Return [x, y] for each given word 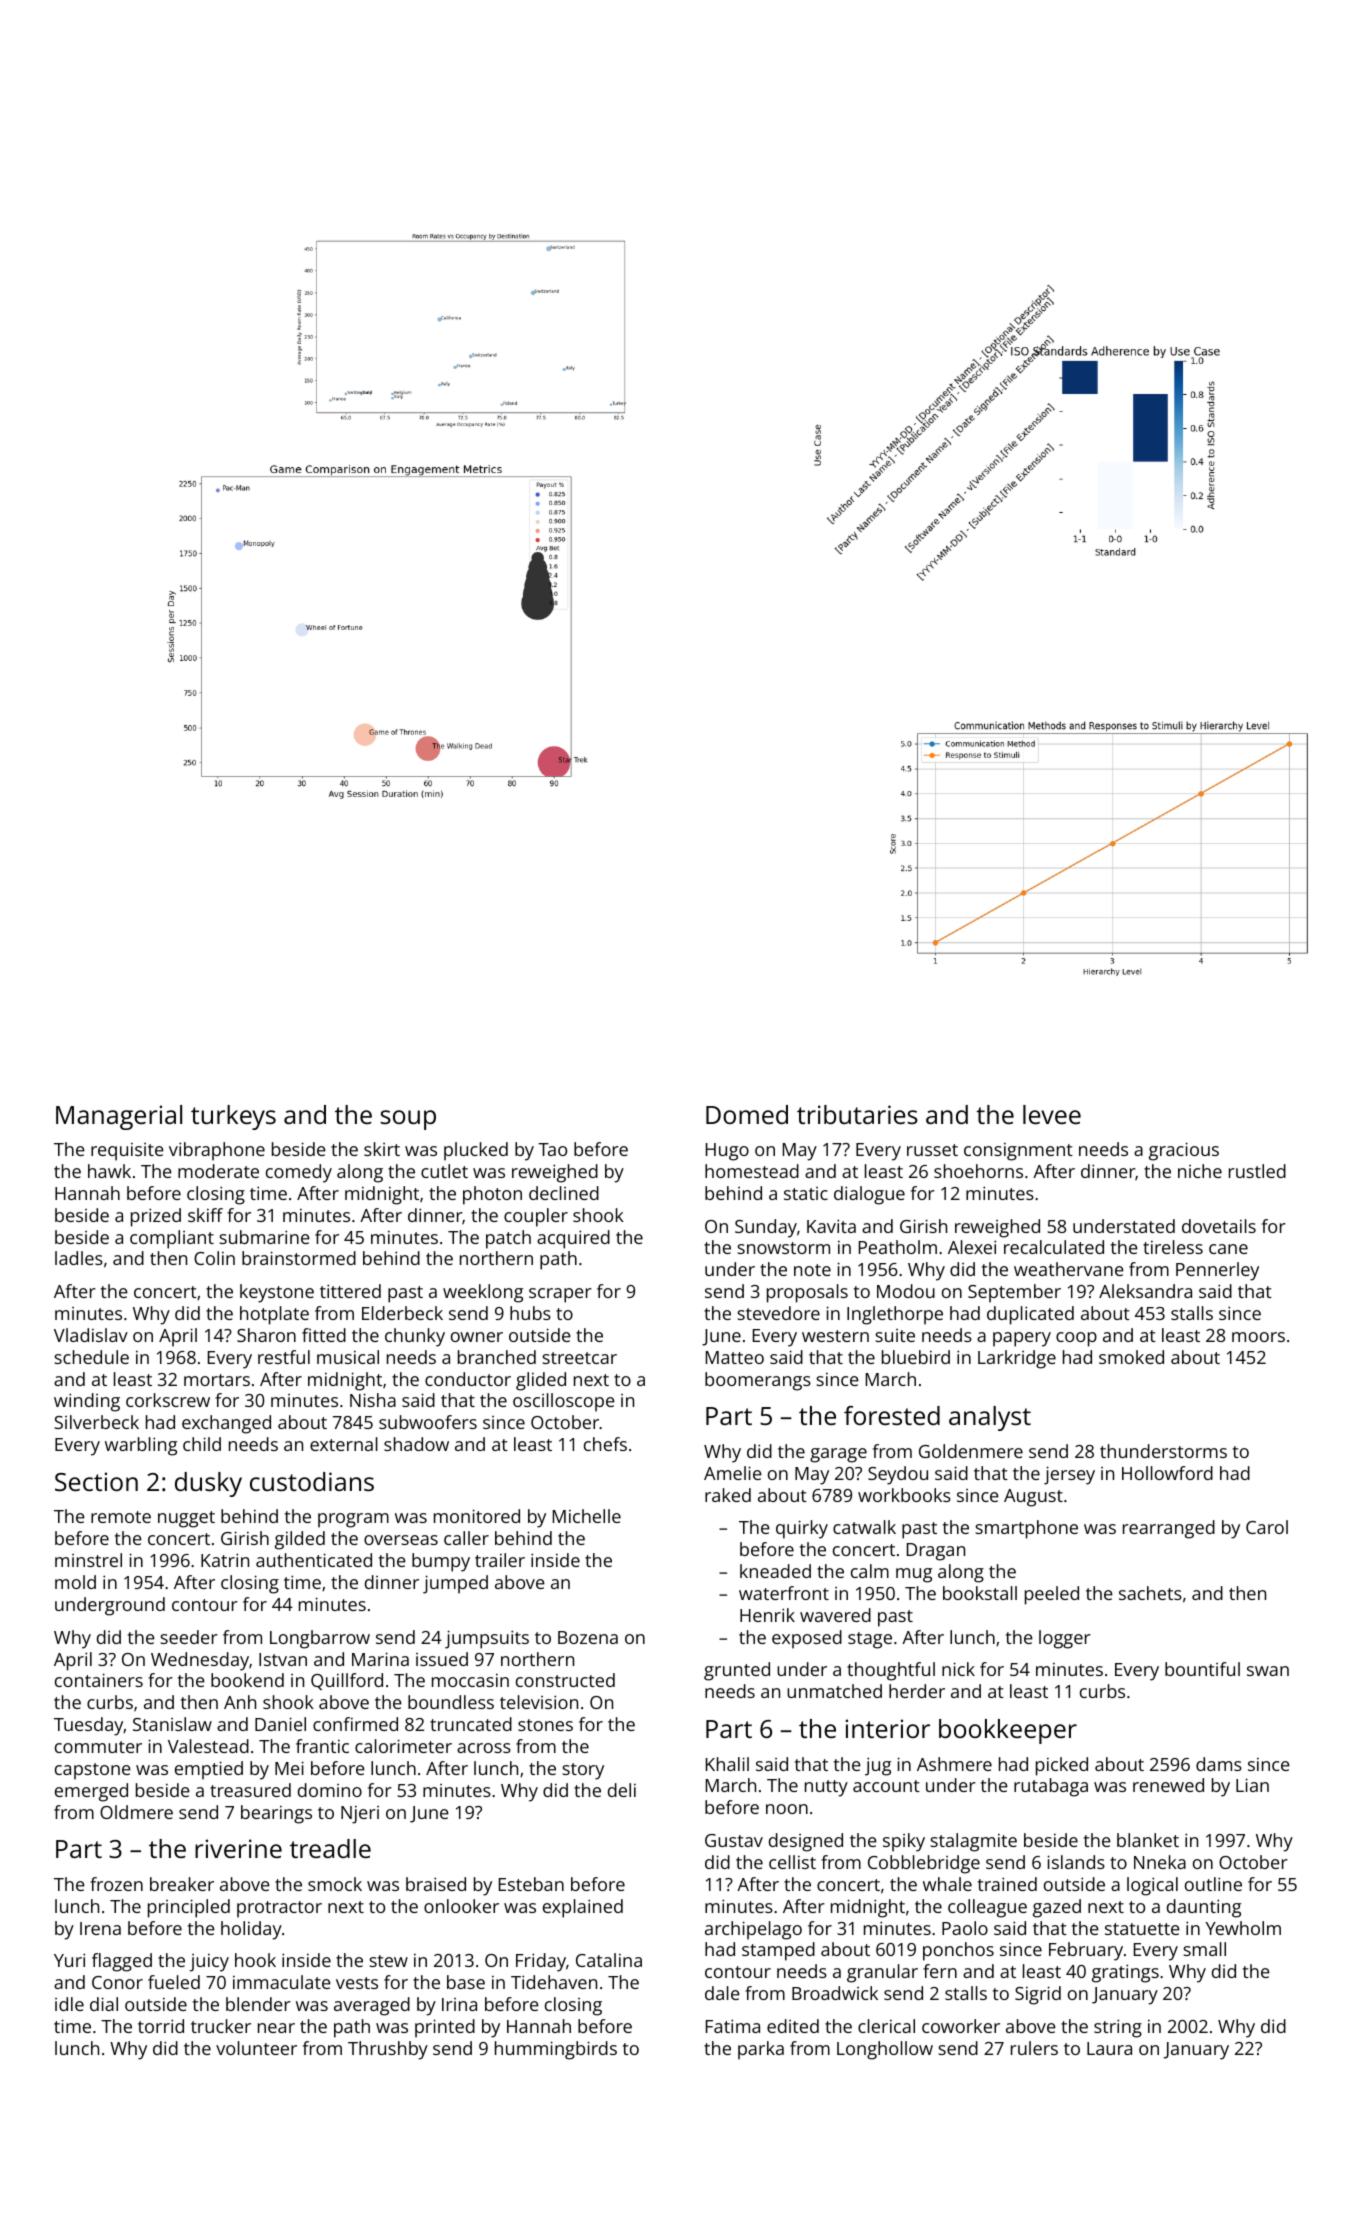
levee [1052, 1114]
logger [1065, 1639]
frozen [116, 1884]
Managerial [119, 1117]
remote [121, 1517]
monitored [477, 1516]
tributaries [857, 1114]
